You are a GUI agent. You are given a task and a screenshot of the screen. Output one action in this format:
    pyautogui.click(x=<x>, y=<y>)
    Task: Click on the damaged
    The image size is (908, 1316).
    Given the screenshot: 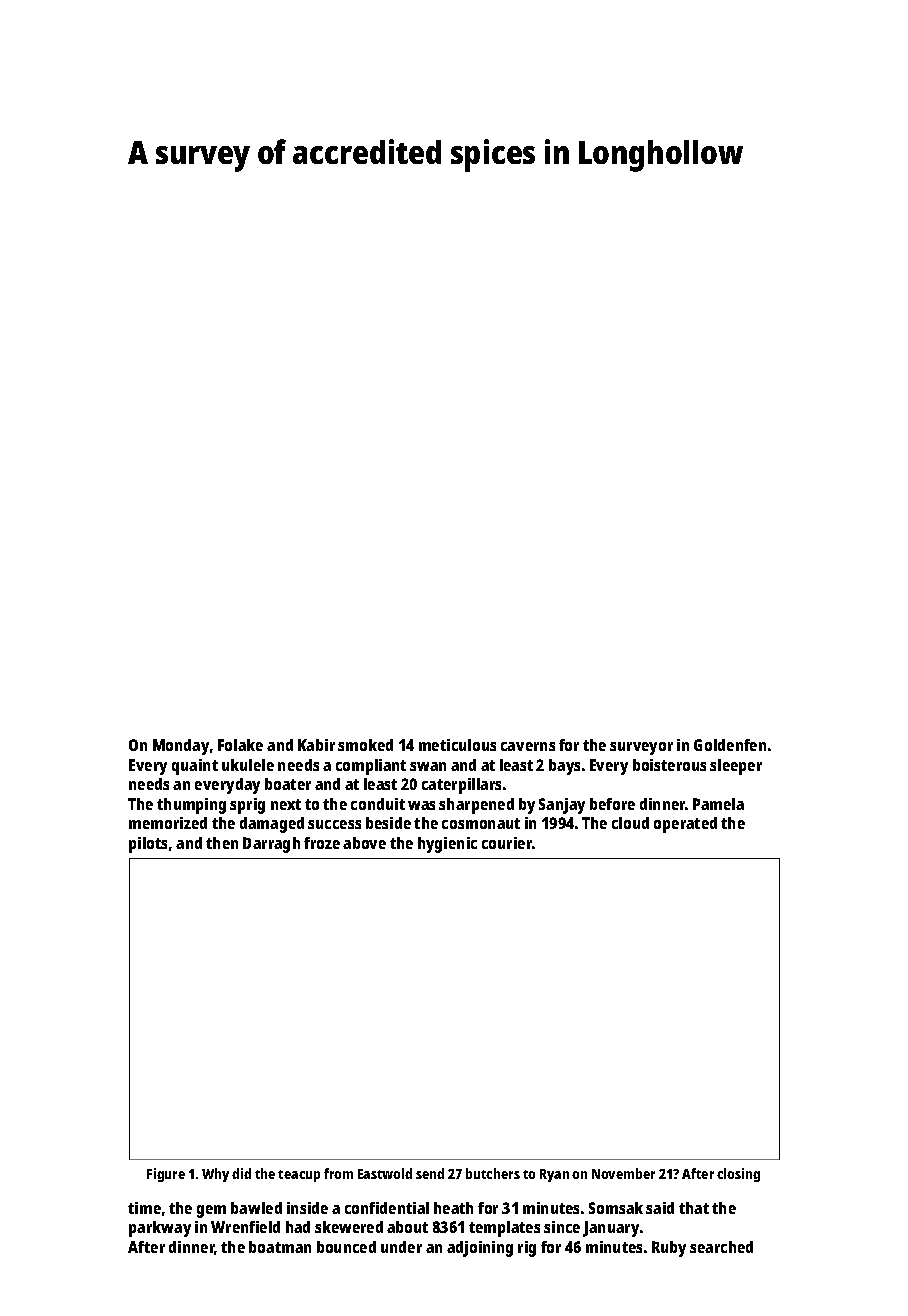 What is the action you would take?
    pyautogui.click(x=272, y=825)
